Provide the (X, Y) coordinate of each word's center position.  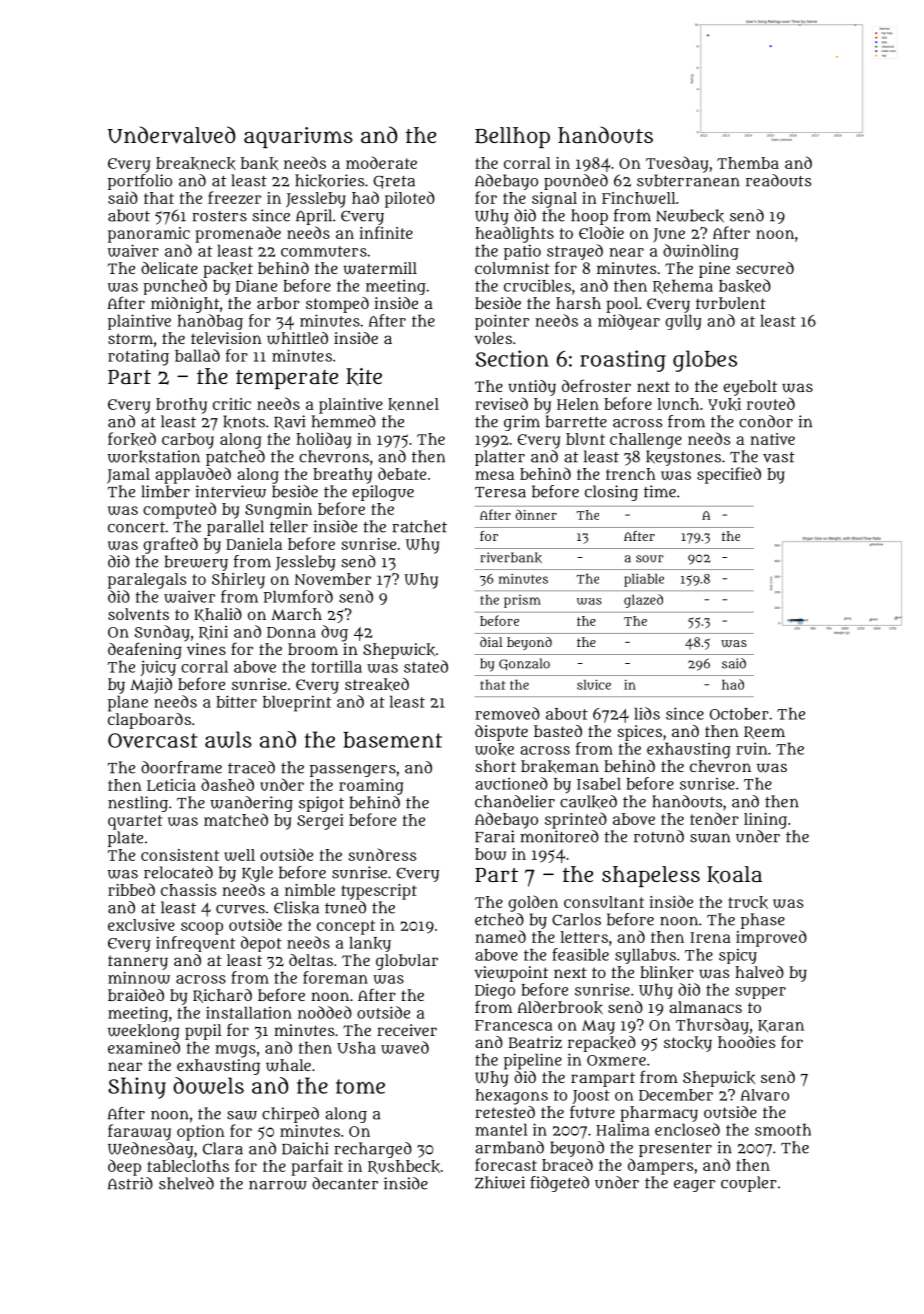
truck (748, 902)
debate (402, 473)
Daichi (305, 1148)
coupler (749, 1184)
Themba (748, 163)
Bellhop (512, 137)
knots (244, 422)
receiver (407, 1030)
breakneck (196, 163)
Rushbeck (404, 1167)
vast (779, 457)
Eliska (296, 908)
